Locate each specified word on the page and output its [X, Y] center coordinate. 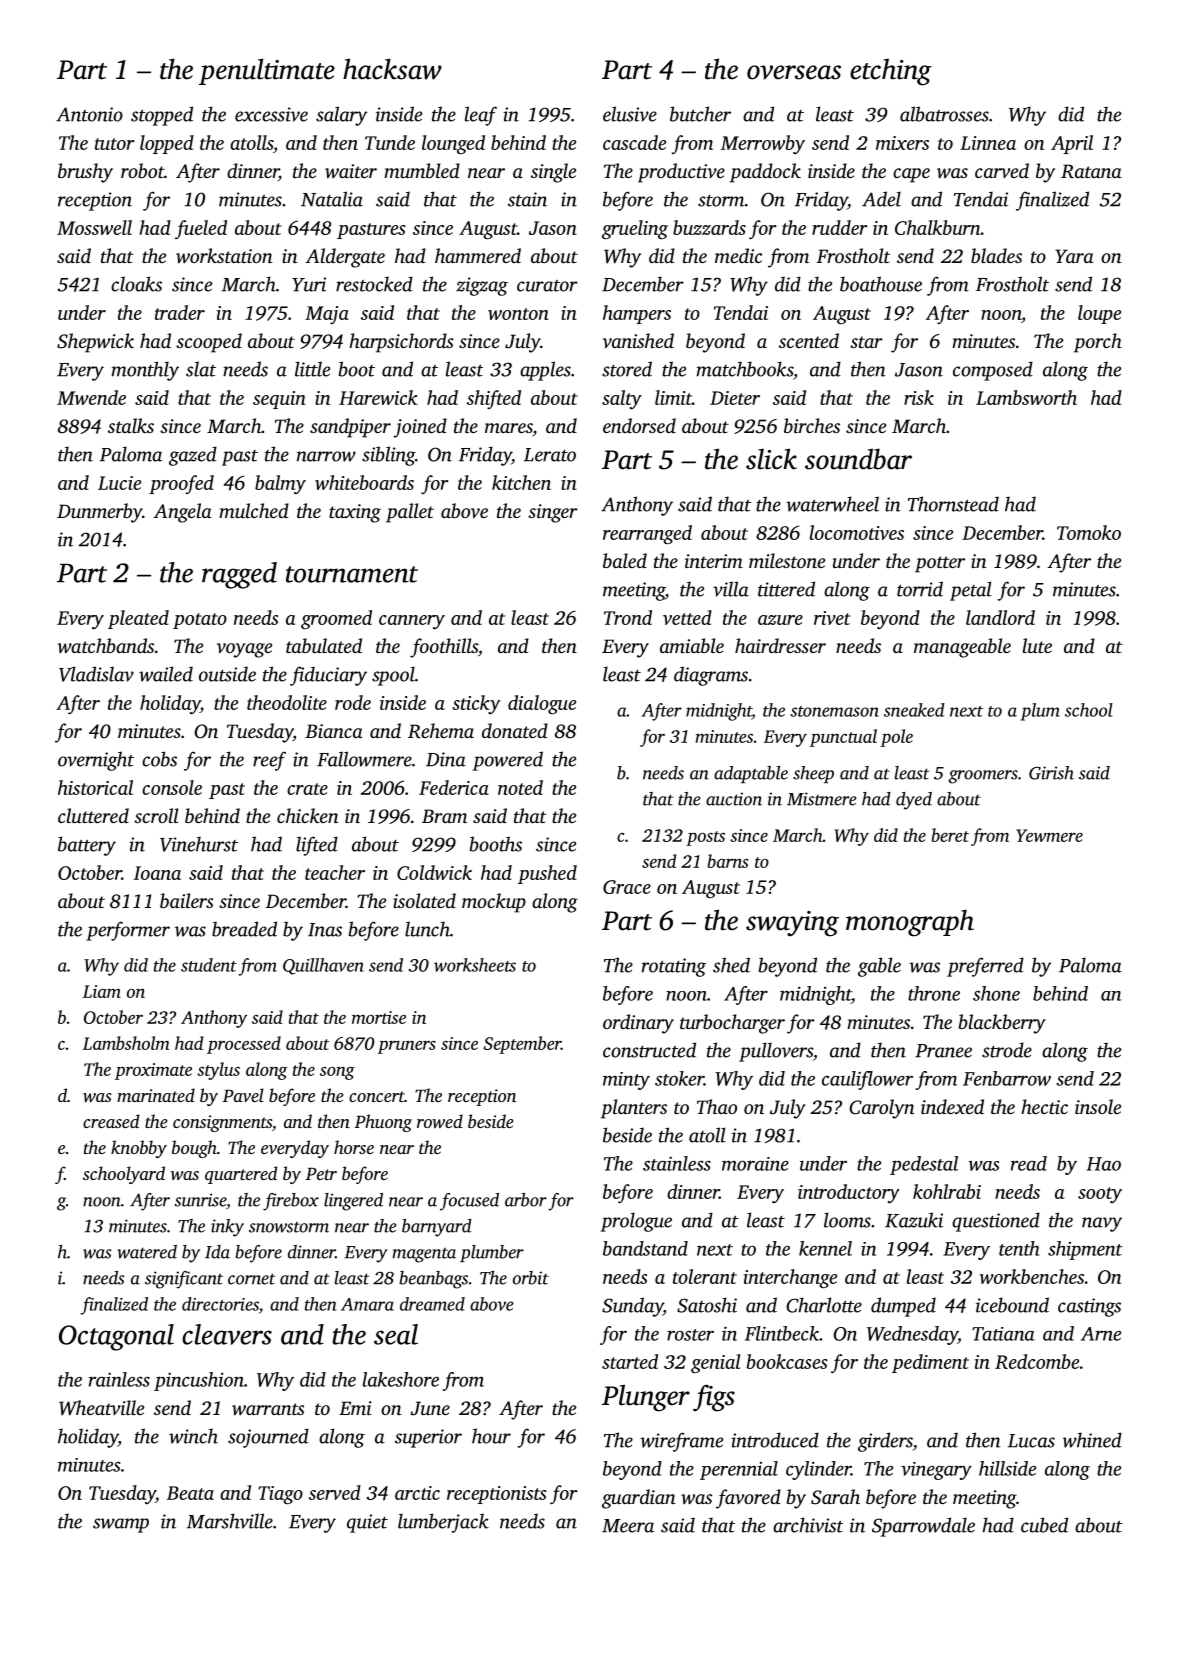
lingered [353, 1202]
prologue [636, 1222]
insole [1098, 1106]
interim [714, 561]
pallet [410, 513]
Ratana [1091, 171]
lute [1037, 645]
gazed [193, 456]
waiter [351, 171]
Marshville [230, 1521]
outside [227, 674]
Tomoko [1089, 532]
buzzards [709, 227]
